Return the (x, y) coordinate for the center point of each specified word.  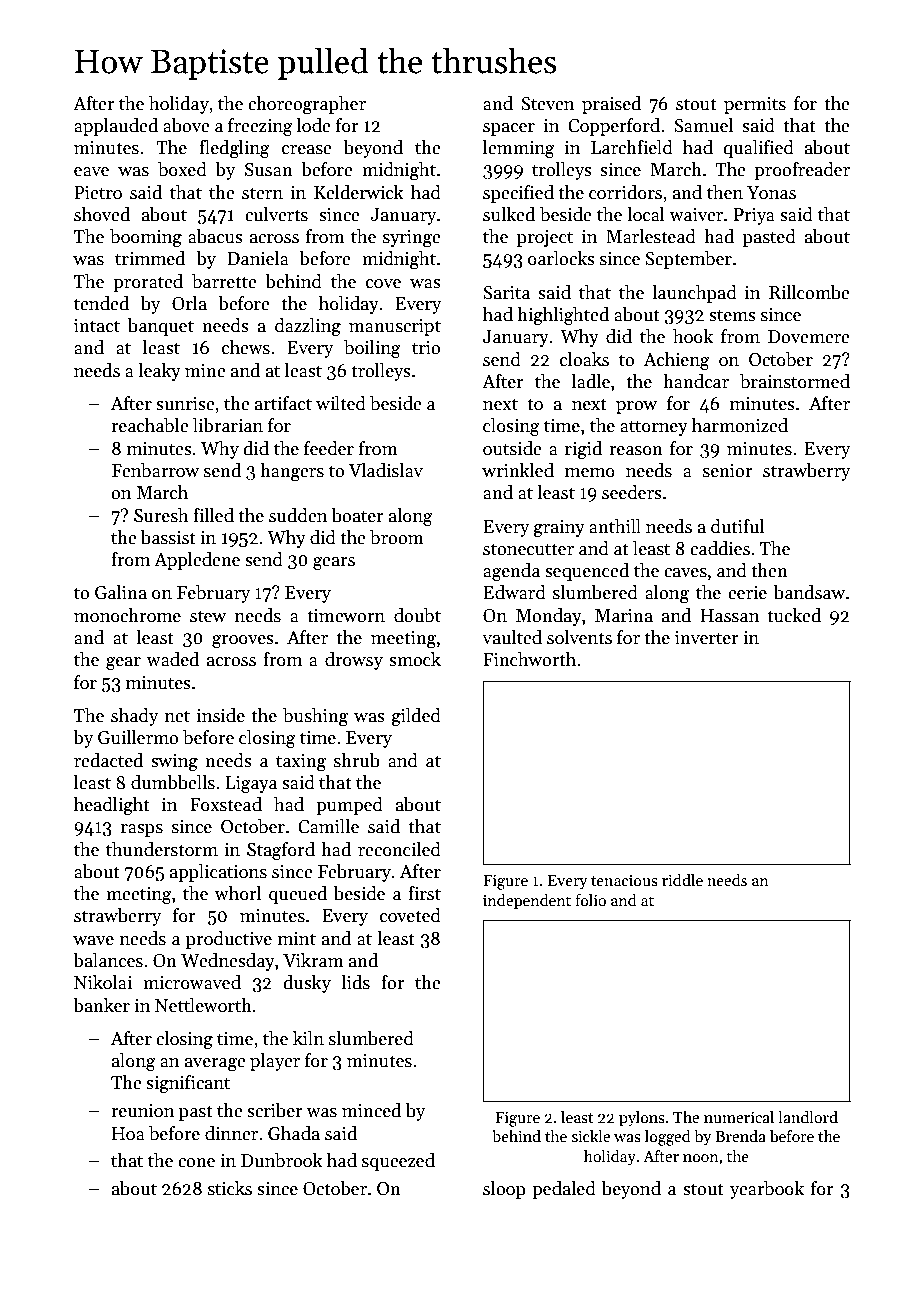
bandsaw (809, 592)
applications (218, 873)
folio (590, 900)
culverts (276, 214)
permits (755, 105)
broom (397, 537)
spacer (509, 129)
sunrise (185, 404)
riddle (682, 880)
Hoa (128, 1134)
